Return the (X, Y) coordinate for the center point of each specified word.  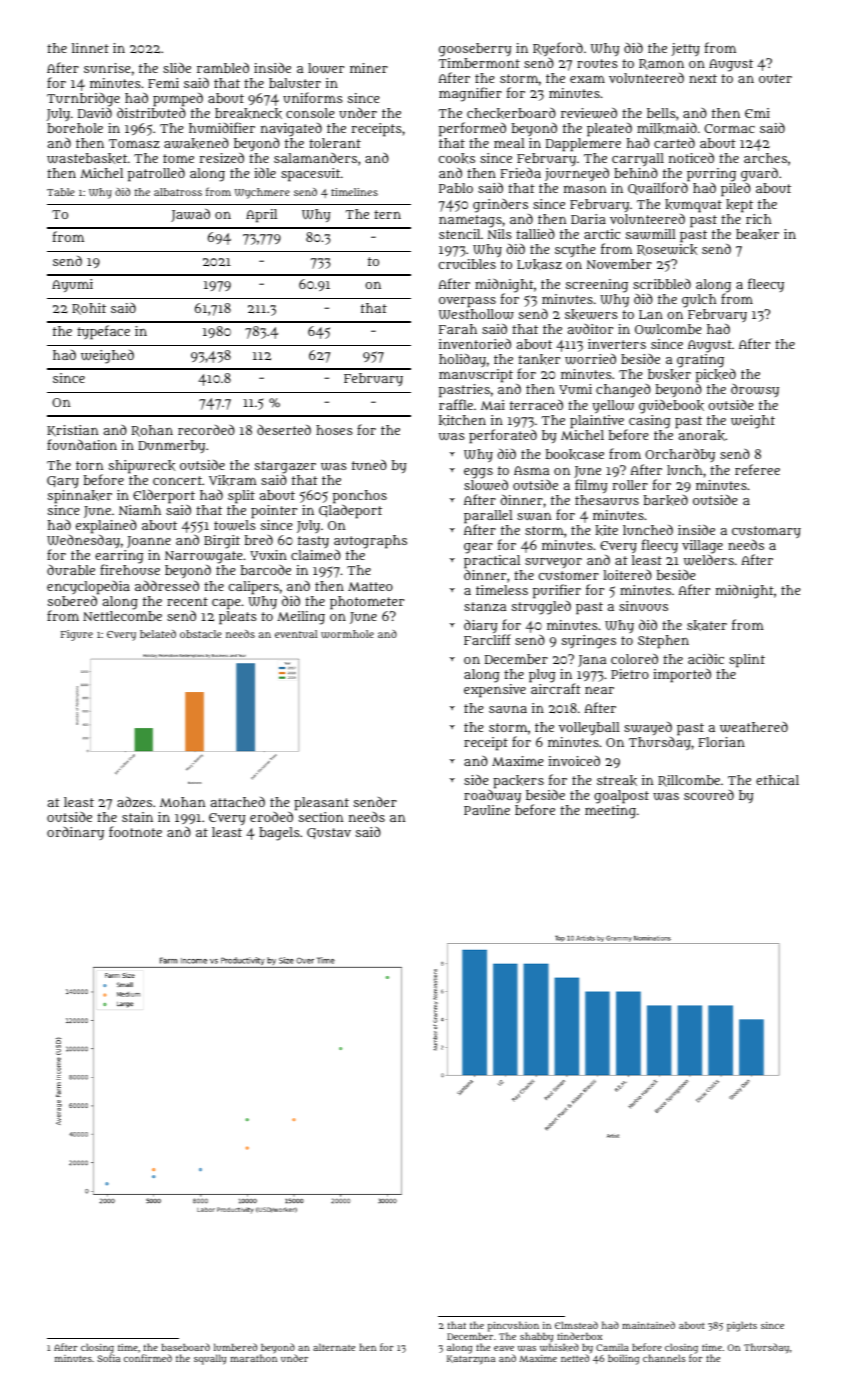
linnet (90, 48)
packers (518, 782)
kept (739, 206)
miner (369, 68)
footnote (135, 831)
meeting (610, 812)
